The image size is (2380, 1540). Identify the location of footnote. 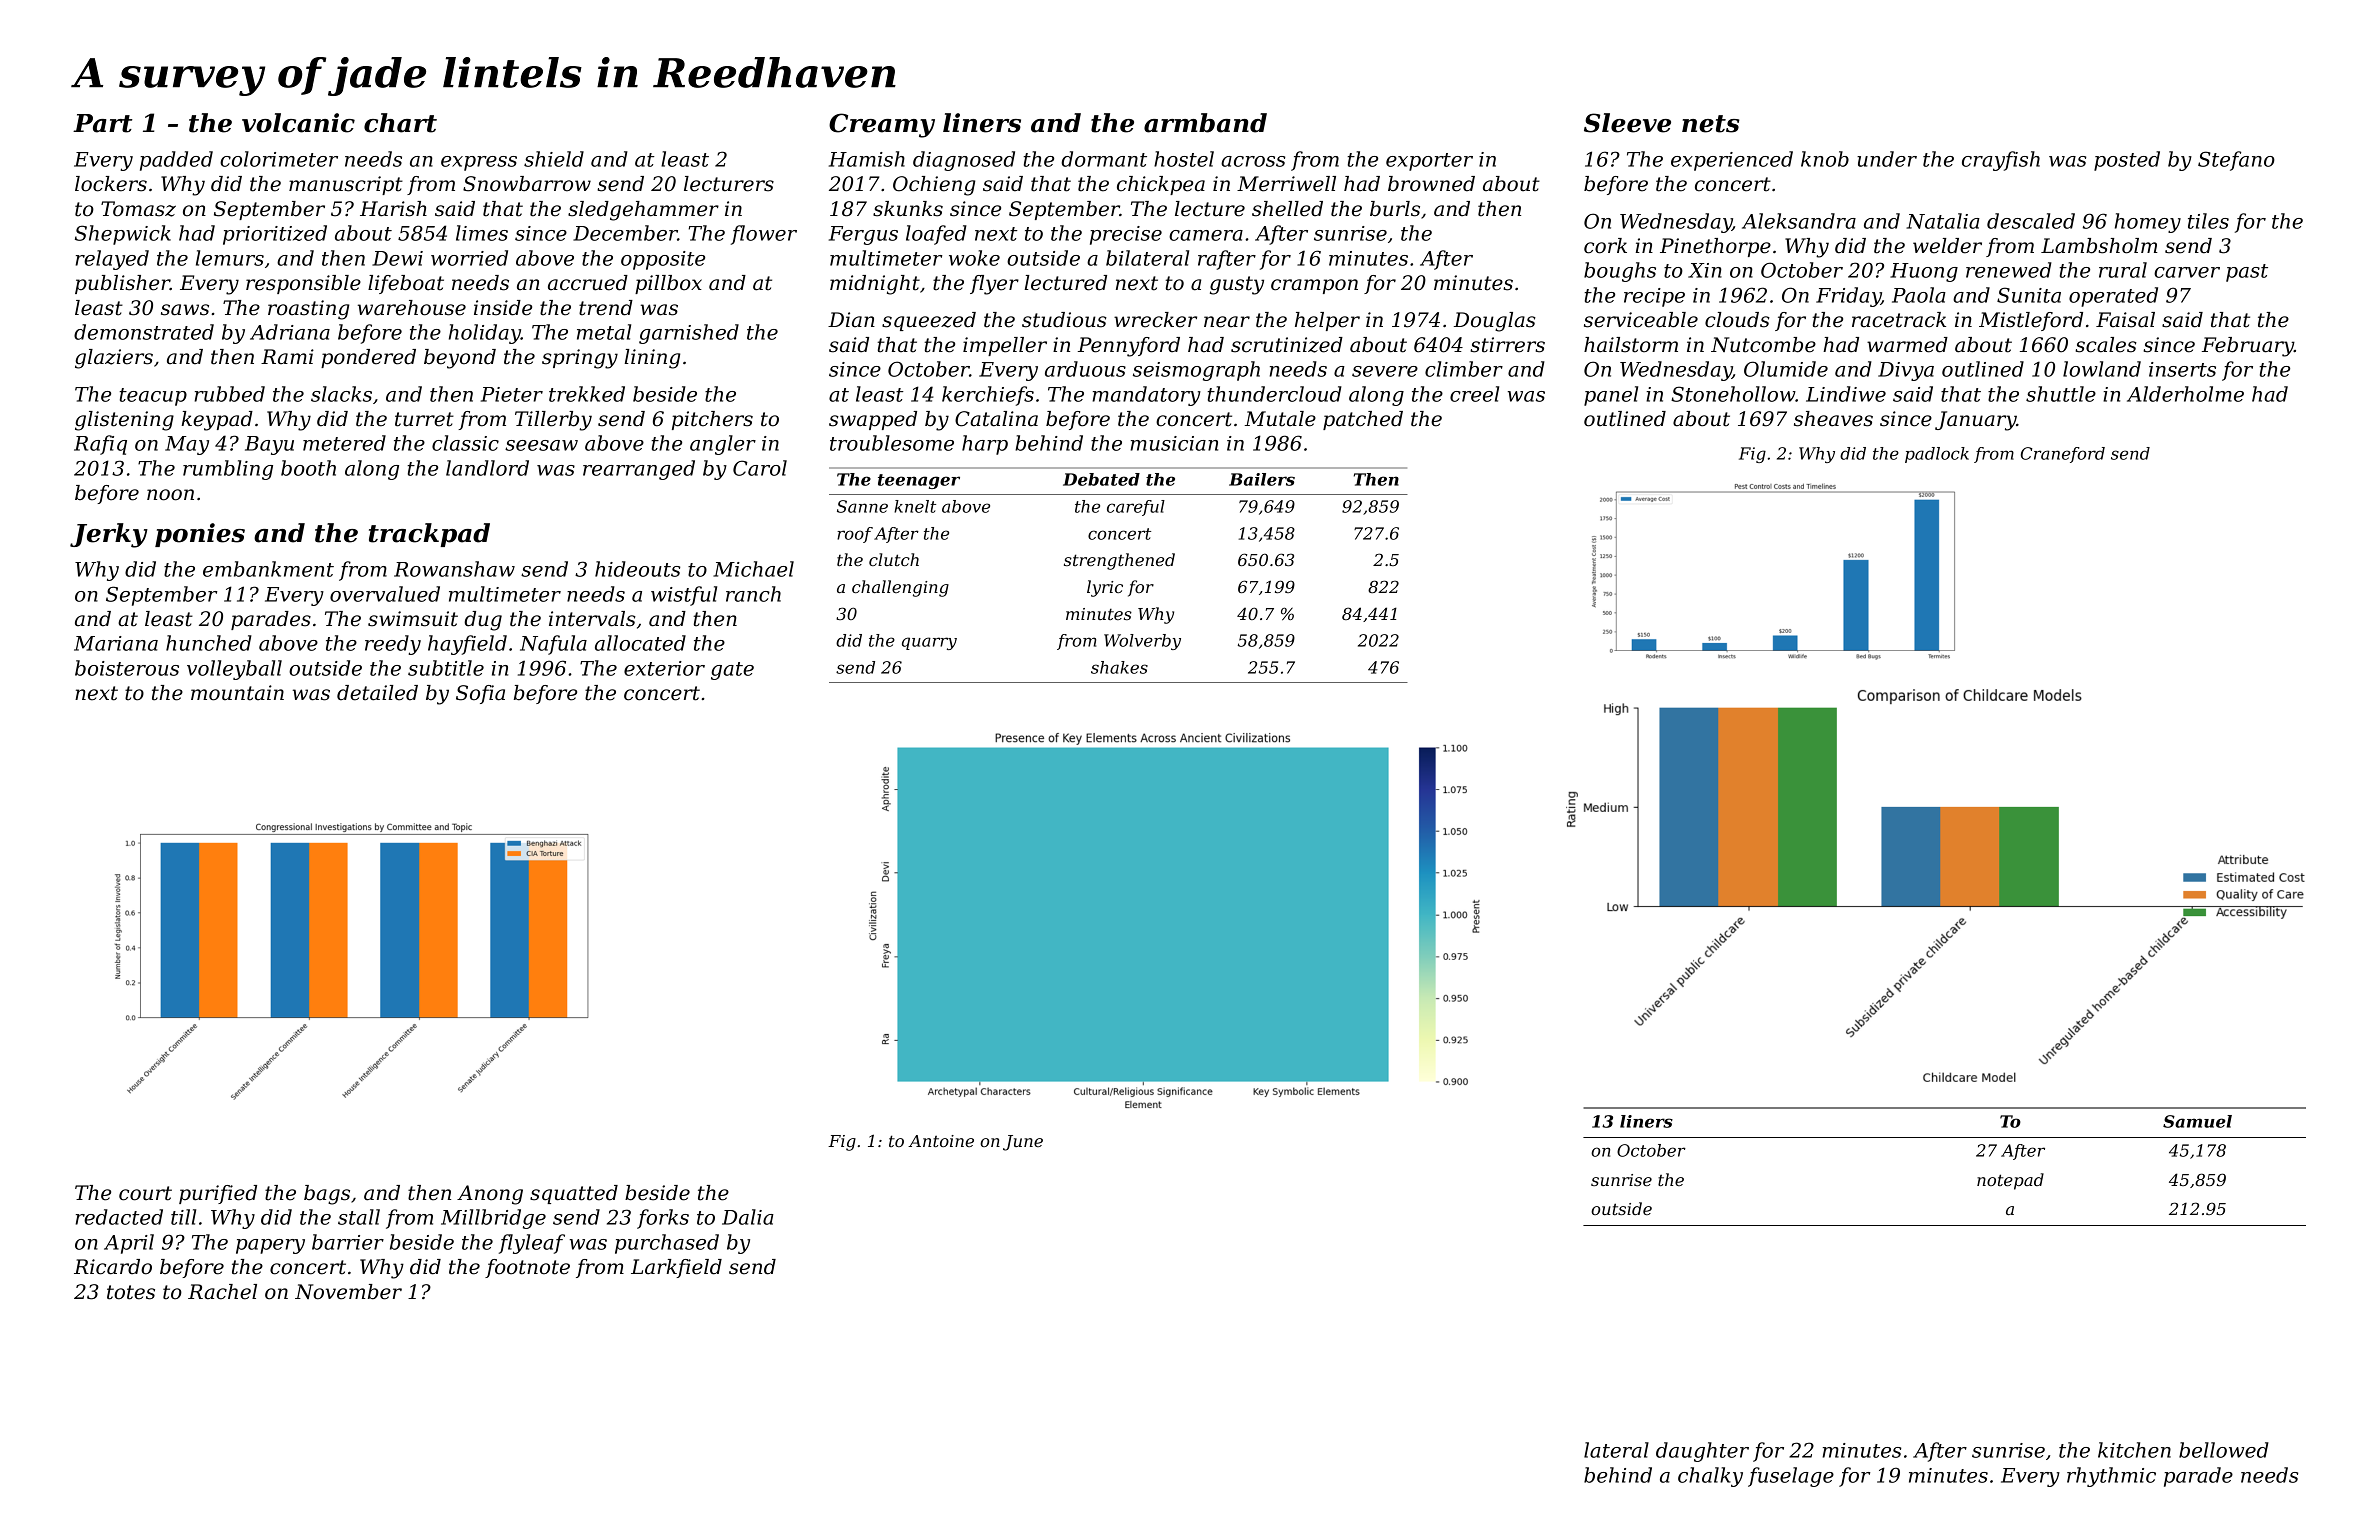
(527, 1268).
